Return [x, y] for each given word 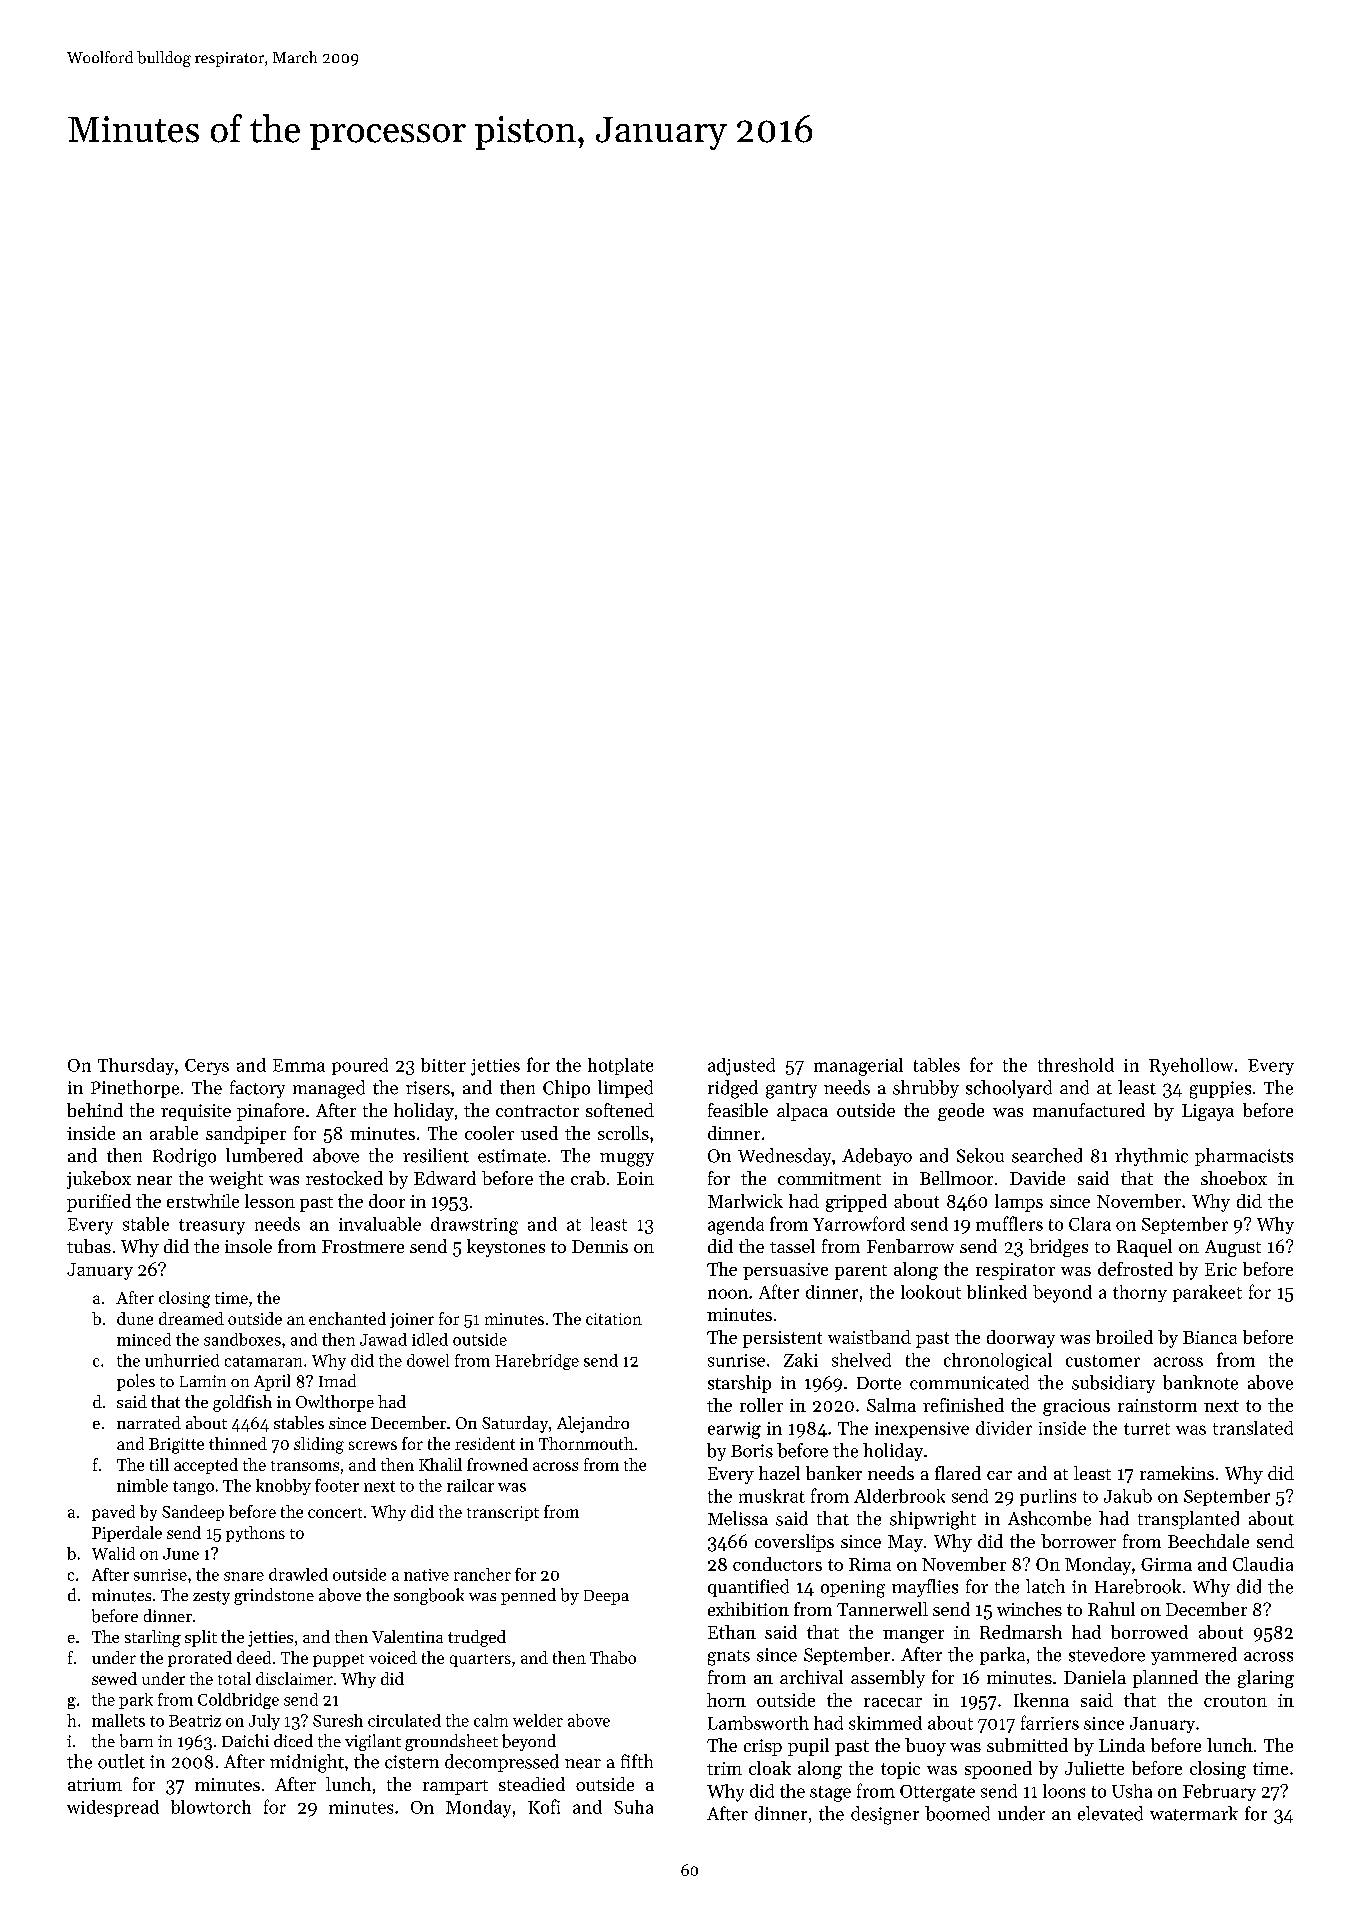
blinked [997, 1292]
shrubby [926, 1089]
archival [811, 1677]
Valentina [407, 1636]
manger [913, 1636]
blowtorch [211, 1807]
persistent [782, 1339]
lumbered [264, 1155]
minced [144, 1339]
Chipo [566, 1089]
